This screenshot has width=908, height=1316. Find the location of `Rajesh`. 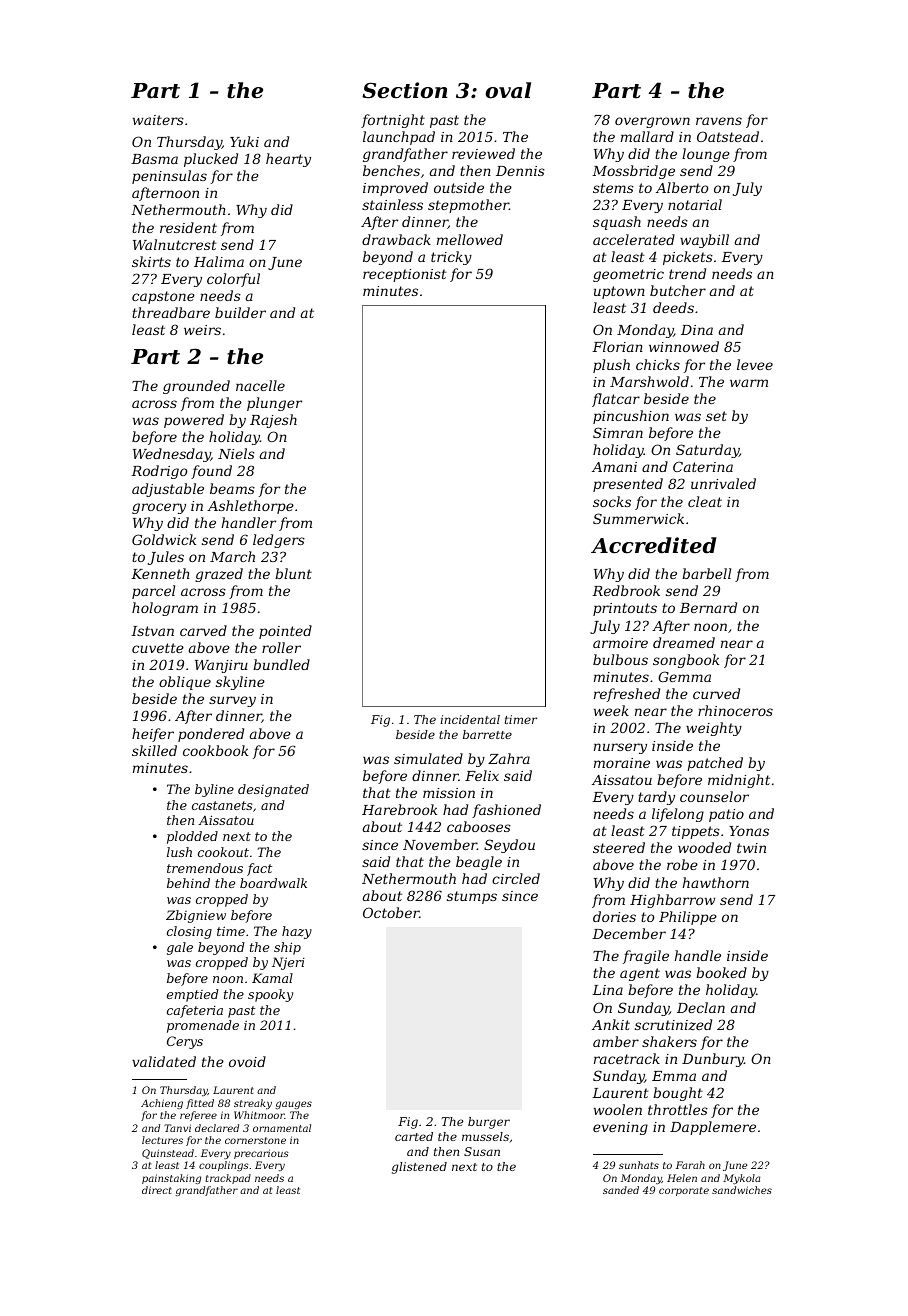

Rajesh is located at coordinates (273, 421).
